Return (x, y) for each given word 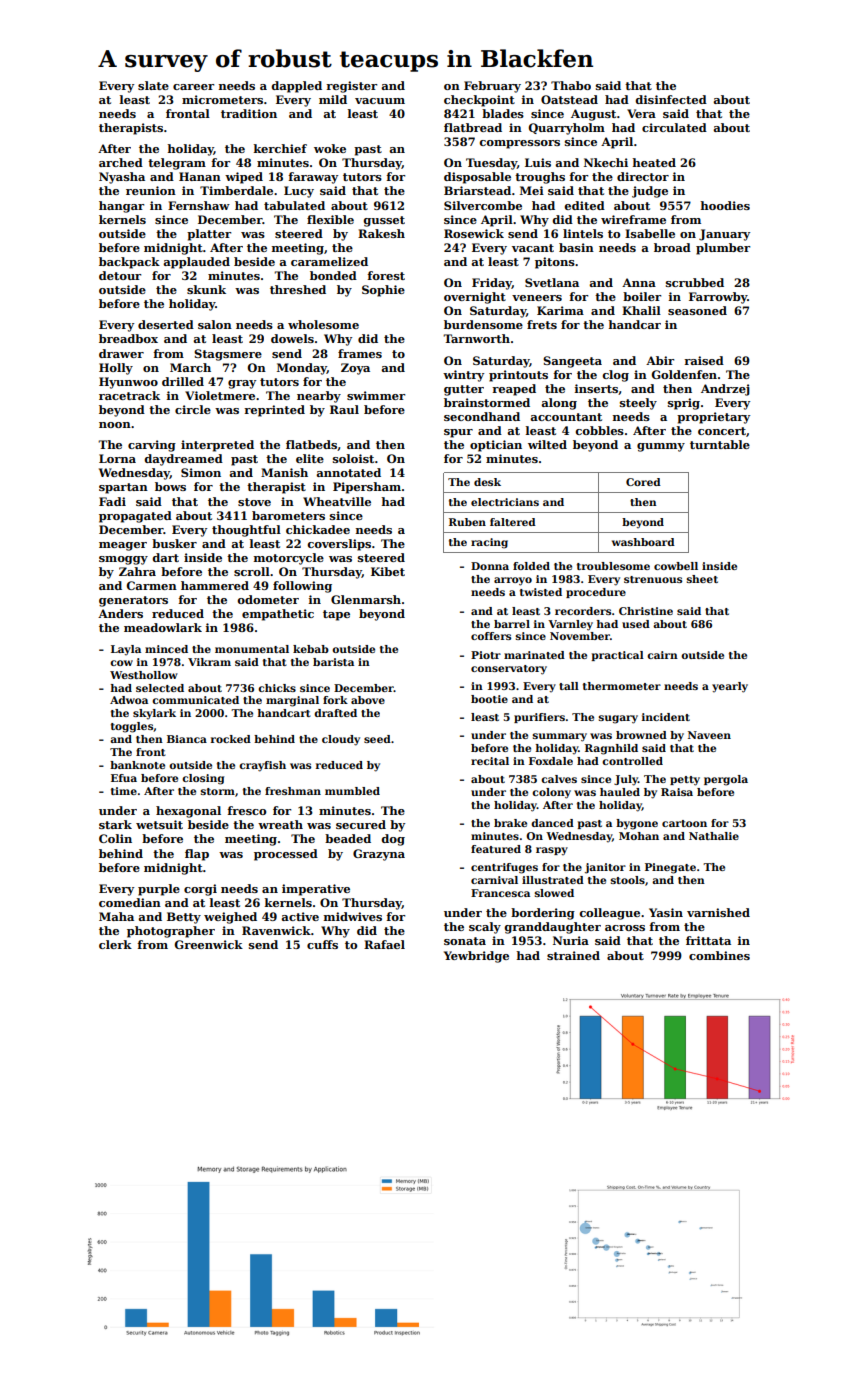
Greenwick (209, 944)
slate (153, 85)
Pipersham (367, 488)
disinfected (671, 99)
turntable (720, 444)
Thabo (571, 85)
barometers (288, 515)
